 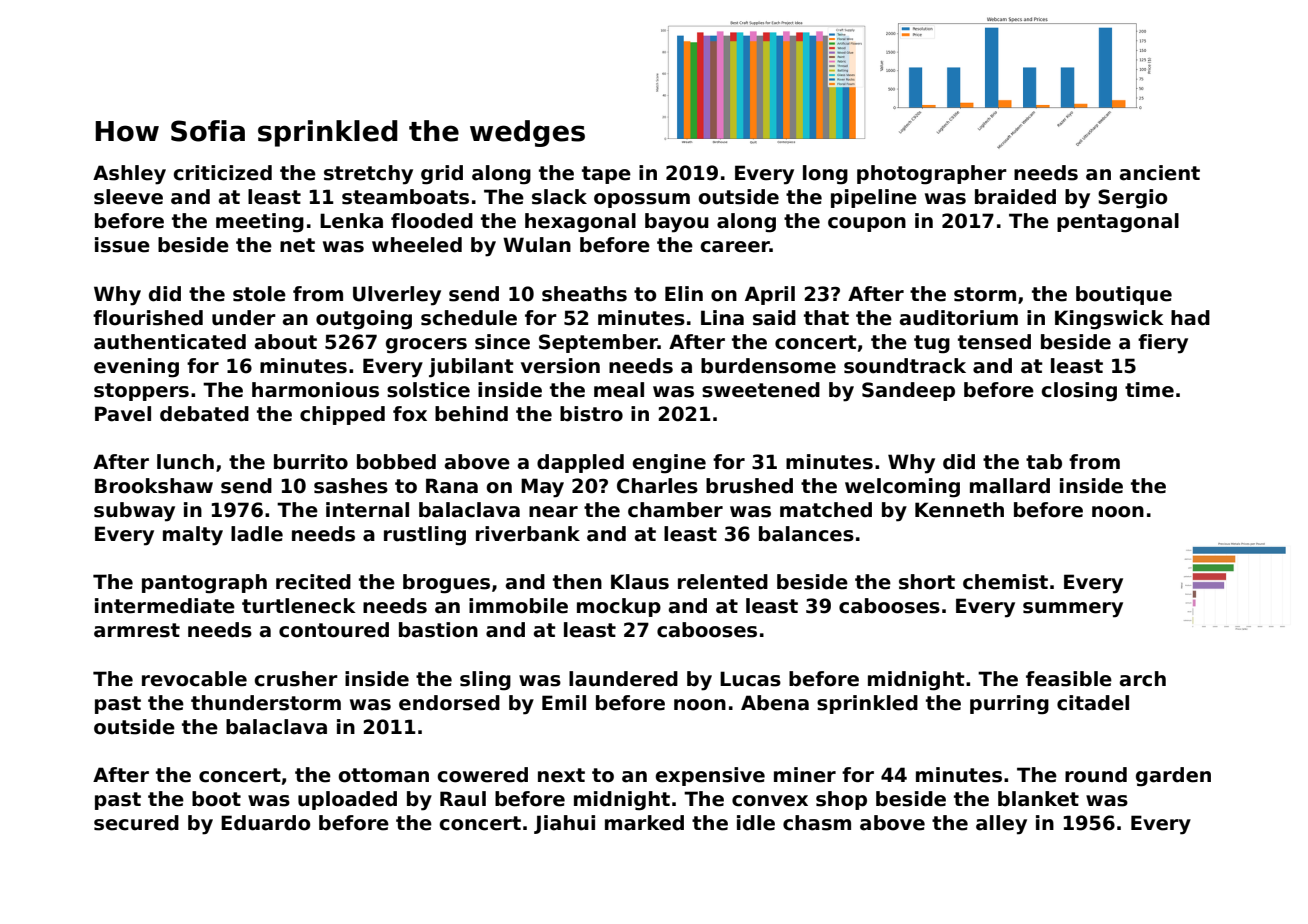 What do you see at coordinates (1190, 318) in the image?
I see `had` at bounding box center [1190, 318].
